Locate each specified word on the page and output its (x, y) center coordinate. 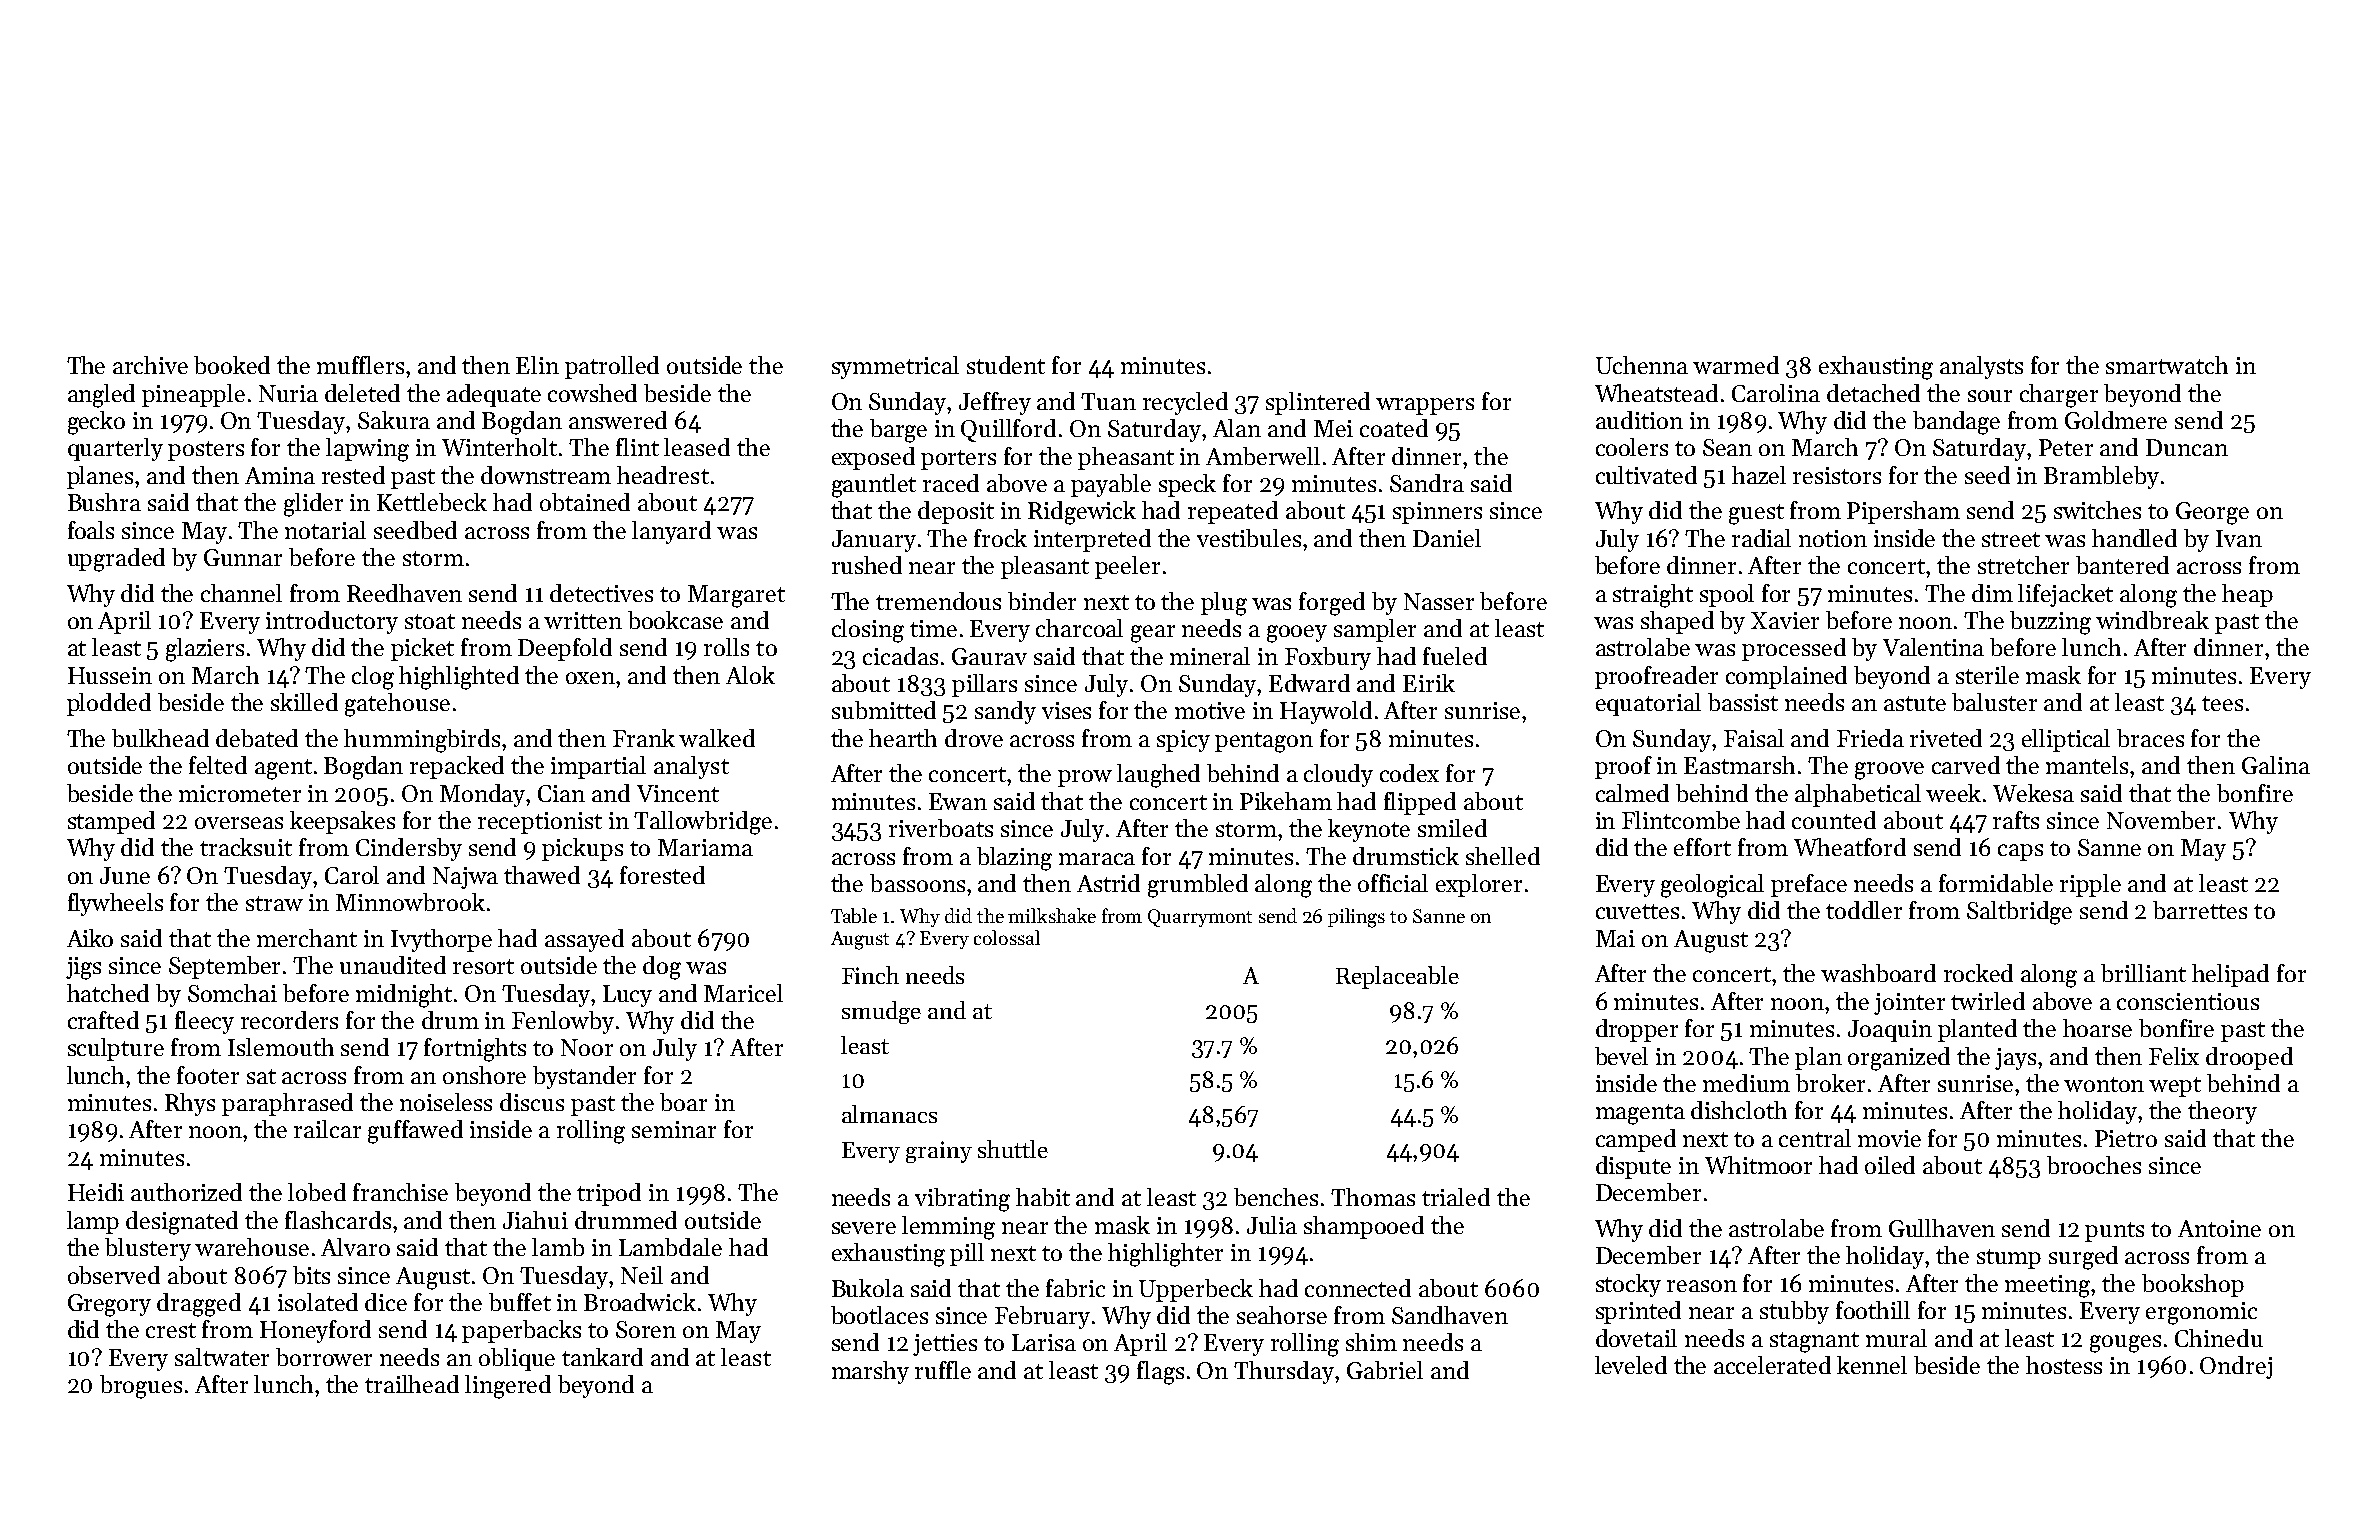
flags (1160, 1373)
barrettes (2200, 910)
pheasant (1126, 458)
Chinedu (2219, 1338)
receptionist (540, 823)
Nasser (1439, 601)
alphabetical (1858, 795)
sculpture (116, 1049)
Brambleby (2101, 477)
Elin (537, 365)
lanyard (671, 532)
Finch (870, 975)
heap (2247, 595)
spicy (1183, 741)
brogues (141, 1387)
